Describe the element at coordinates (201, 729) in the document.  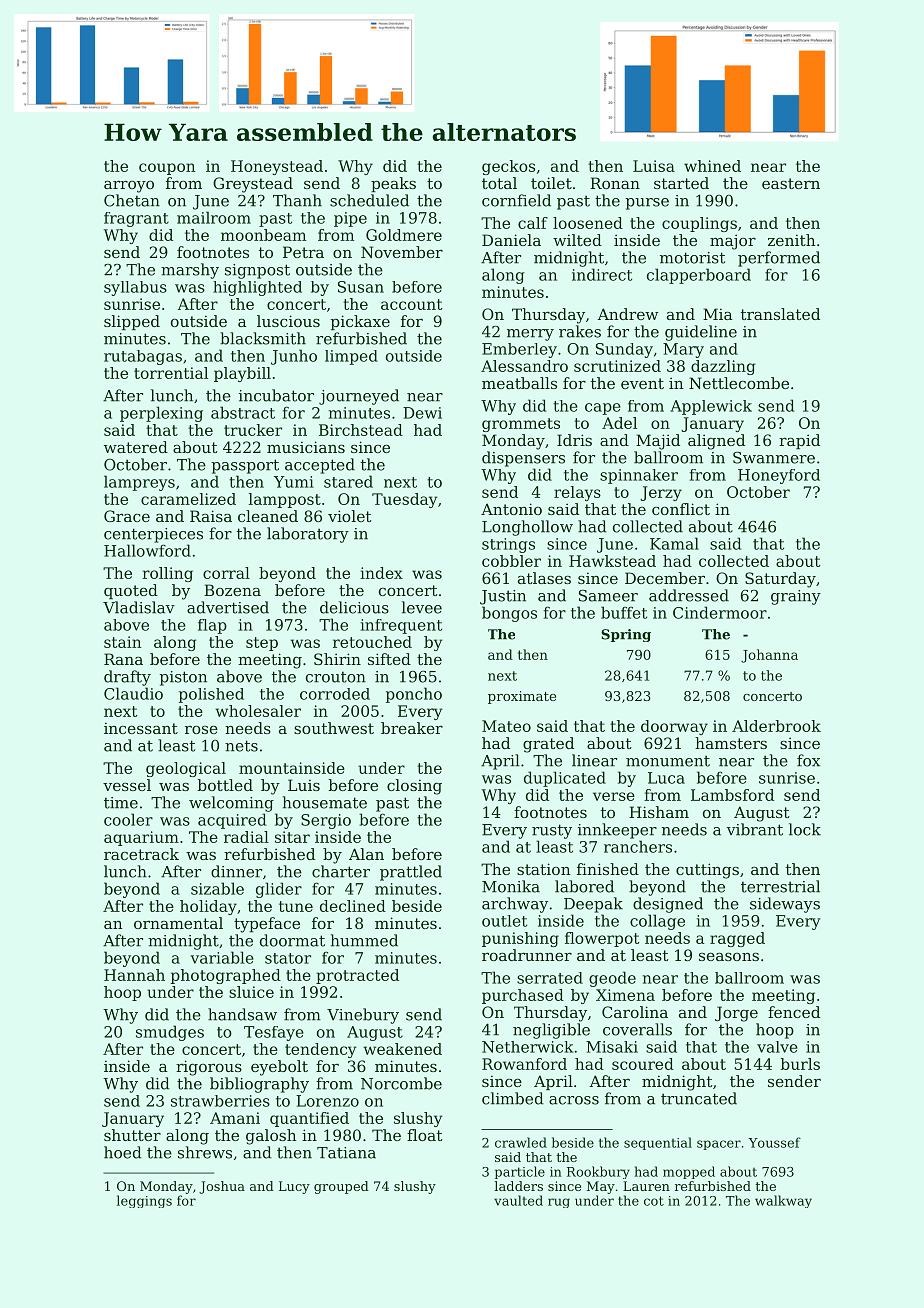
I see `rose` at that location.
